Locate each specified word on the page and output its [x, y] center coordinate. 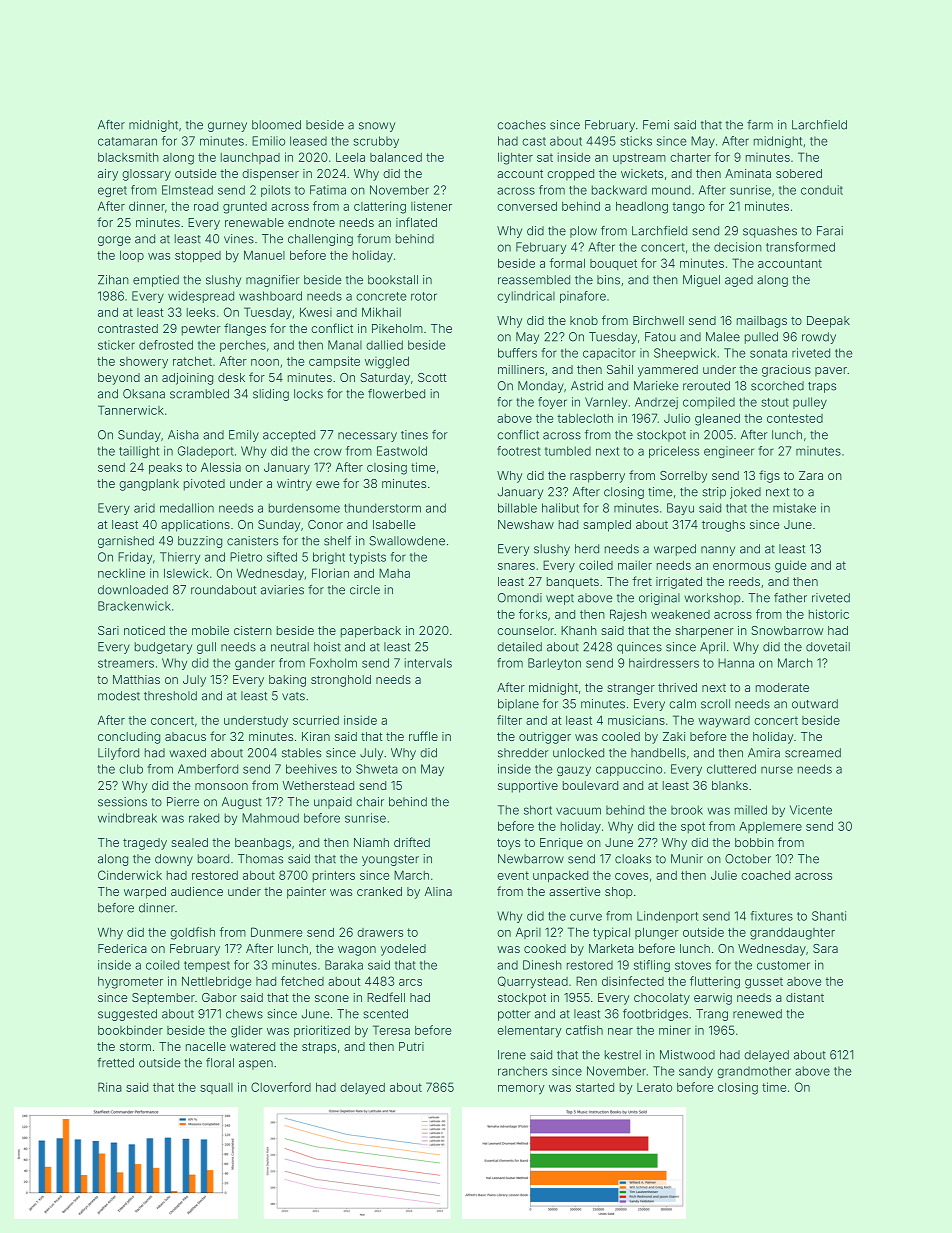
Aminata [748, 173]
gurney [227, 127]
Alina [438, 891]
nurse [777, 770]
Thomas [260, 859]
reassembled [534, 280]
